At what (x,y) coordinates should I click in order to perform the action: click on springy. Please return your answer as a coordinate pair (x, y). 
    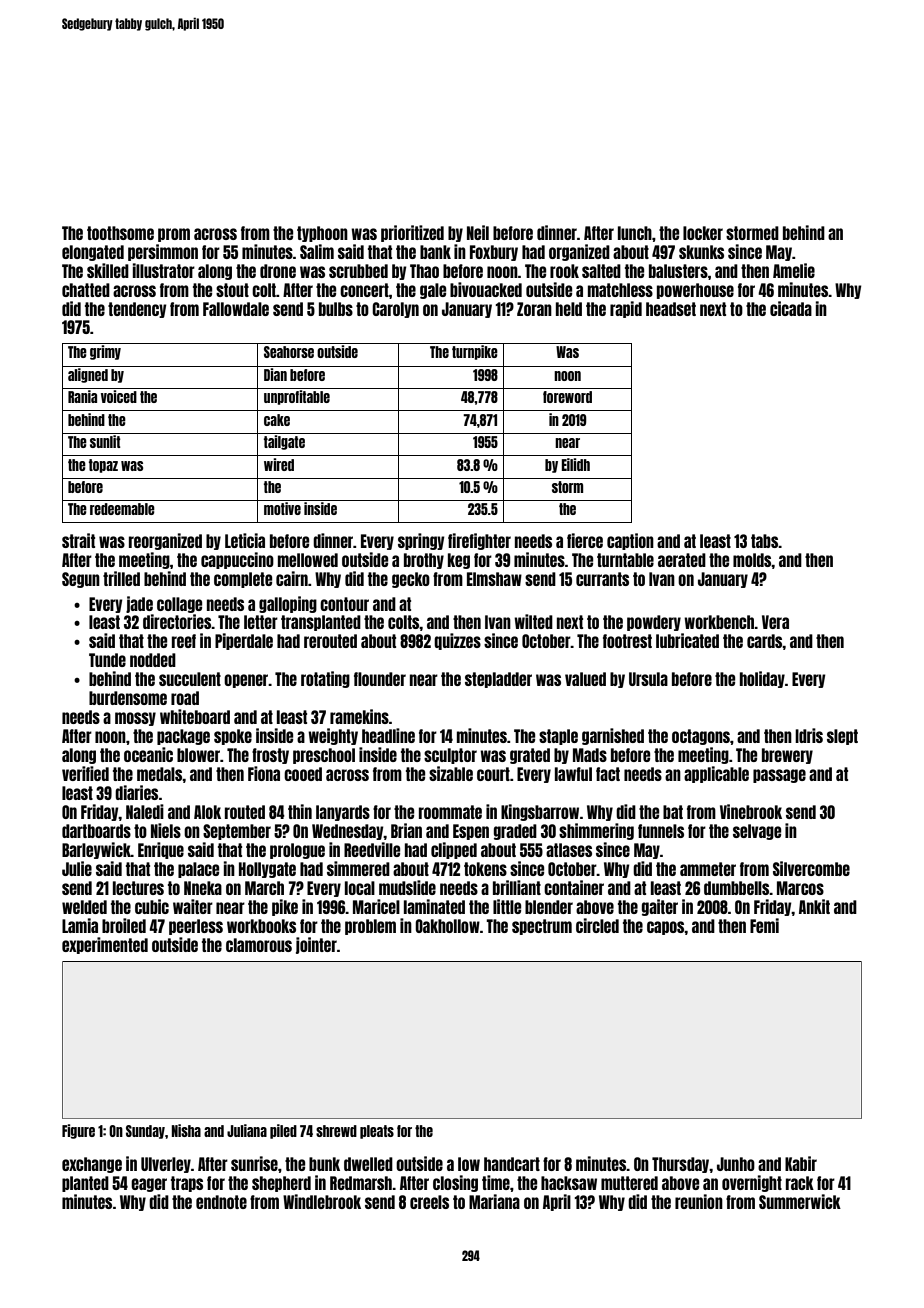
    Looking at the image, I should click on (421, 541).
